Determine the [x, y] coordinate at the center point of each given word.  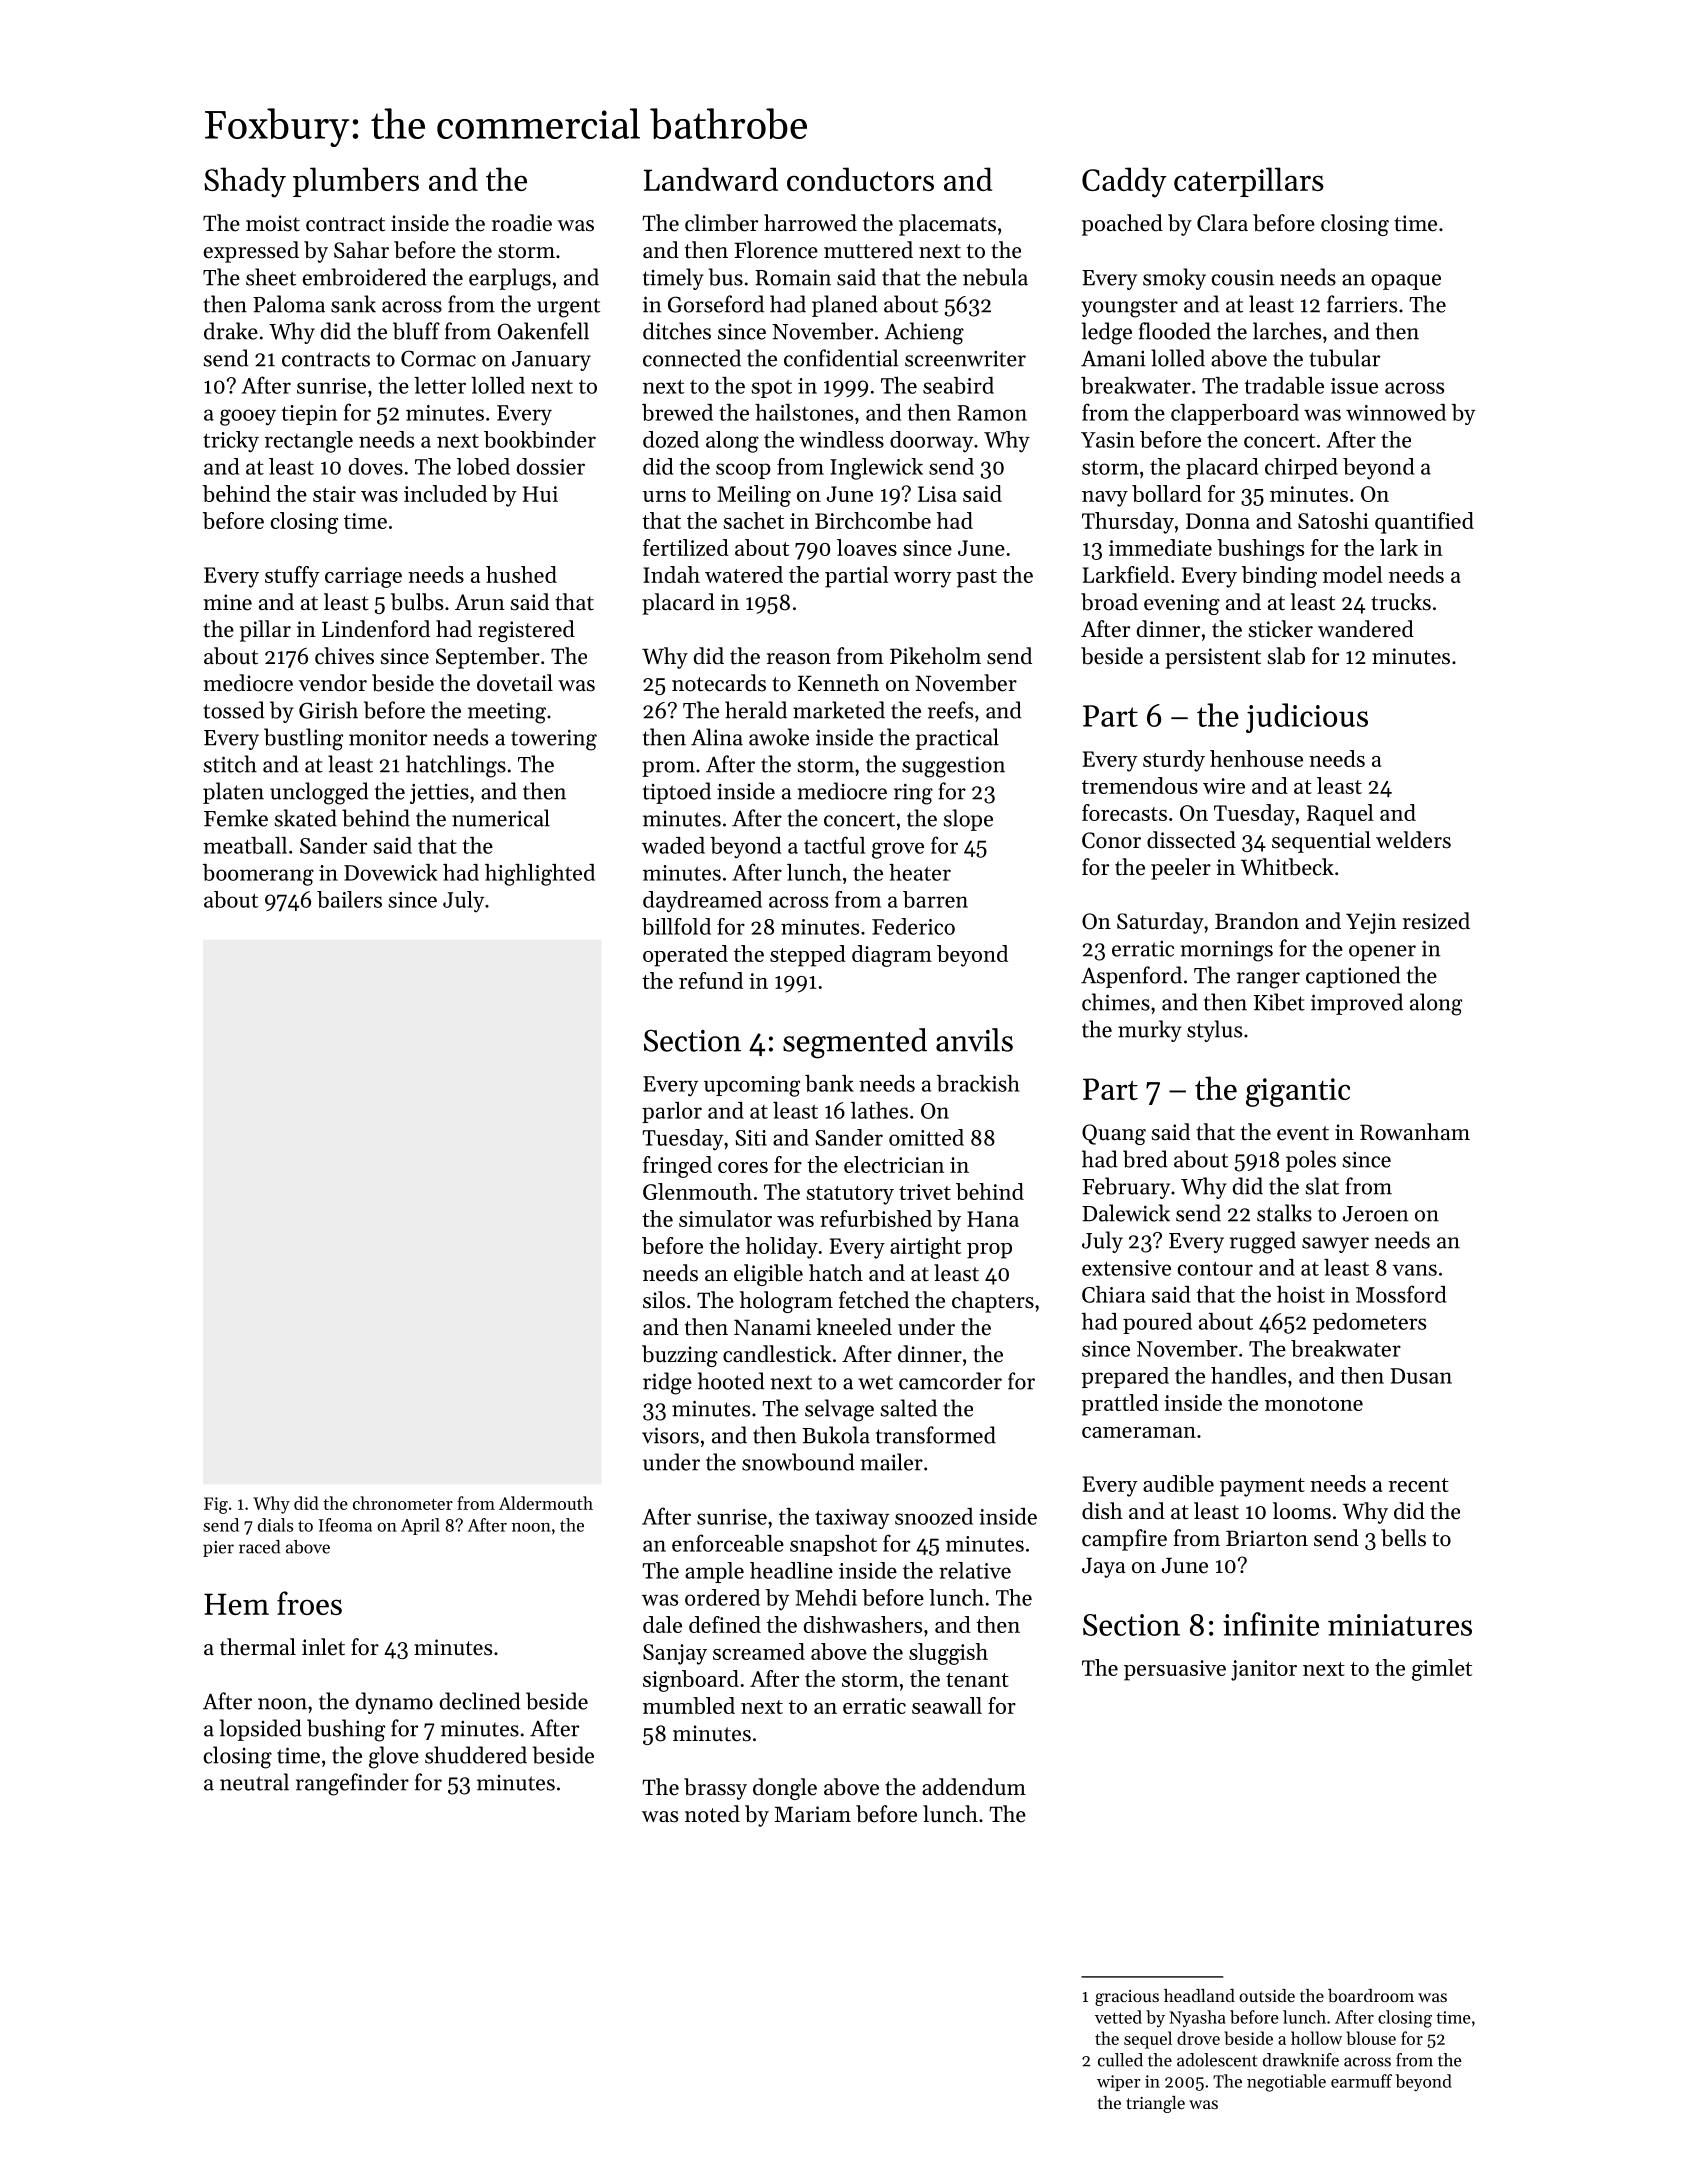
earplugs [510, 279]
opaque [1406, 282]
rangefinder [352, 1784]
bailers [349, 899]
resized [1436, 921]
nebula [995, 277]
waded [673, 845]
